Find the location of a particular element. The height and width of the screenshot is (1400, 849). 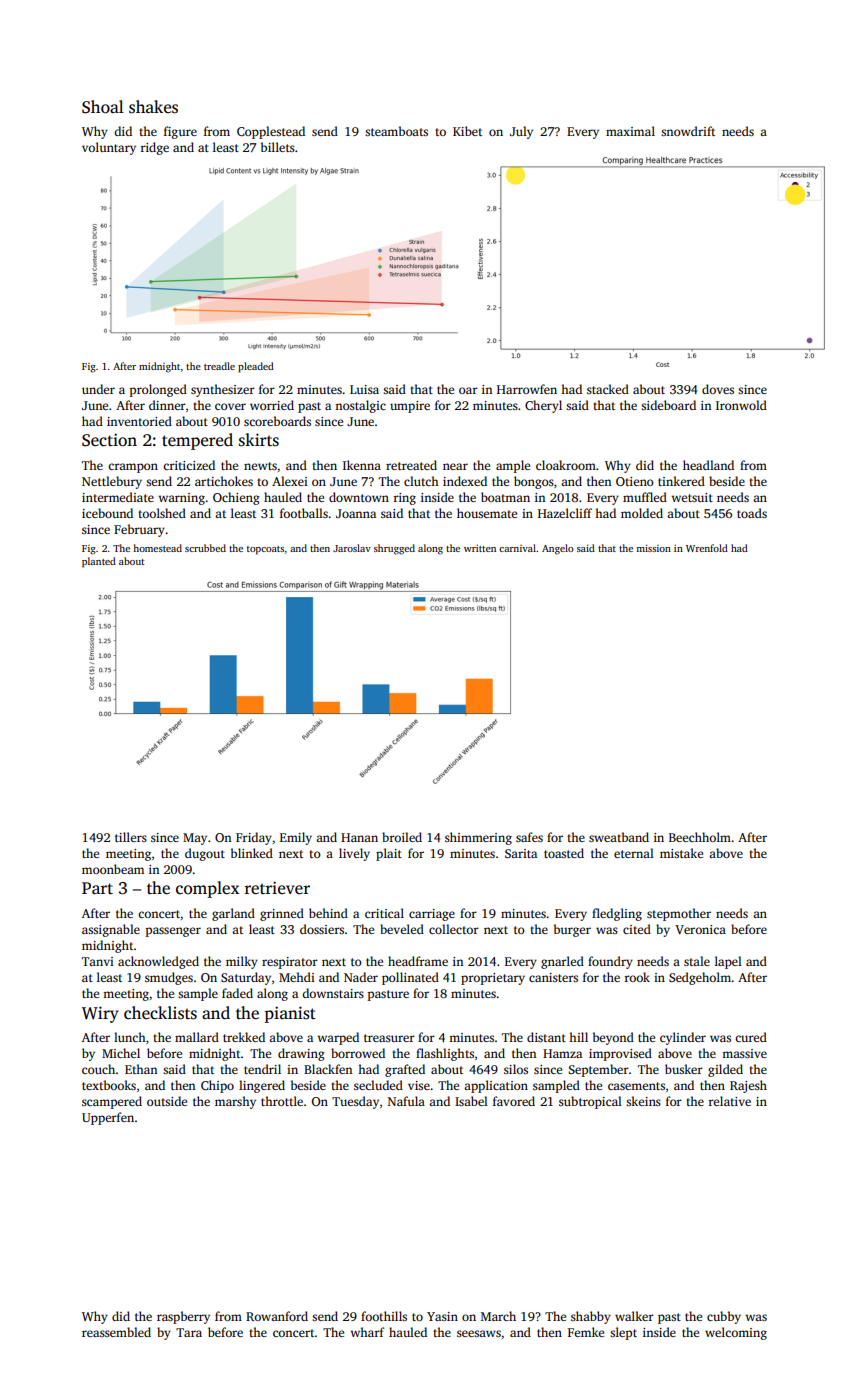

Tara is located at coordinates (189, 1332).
